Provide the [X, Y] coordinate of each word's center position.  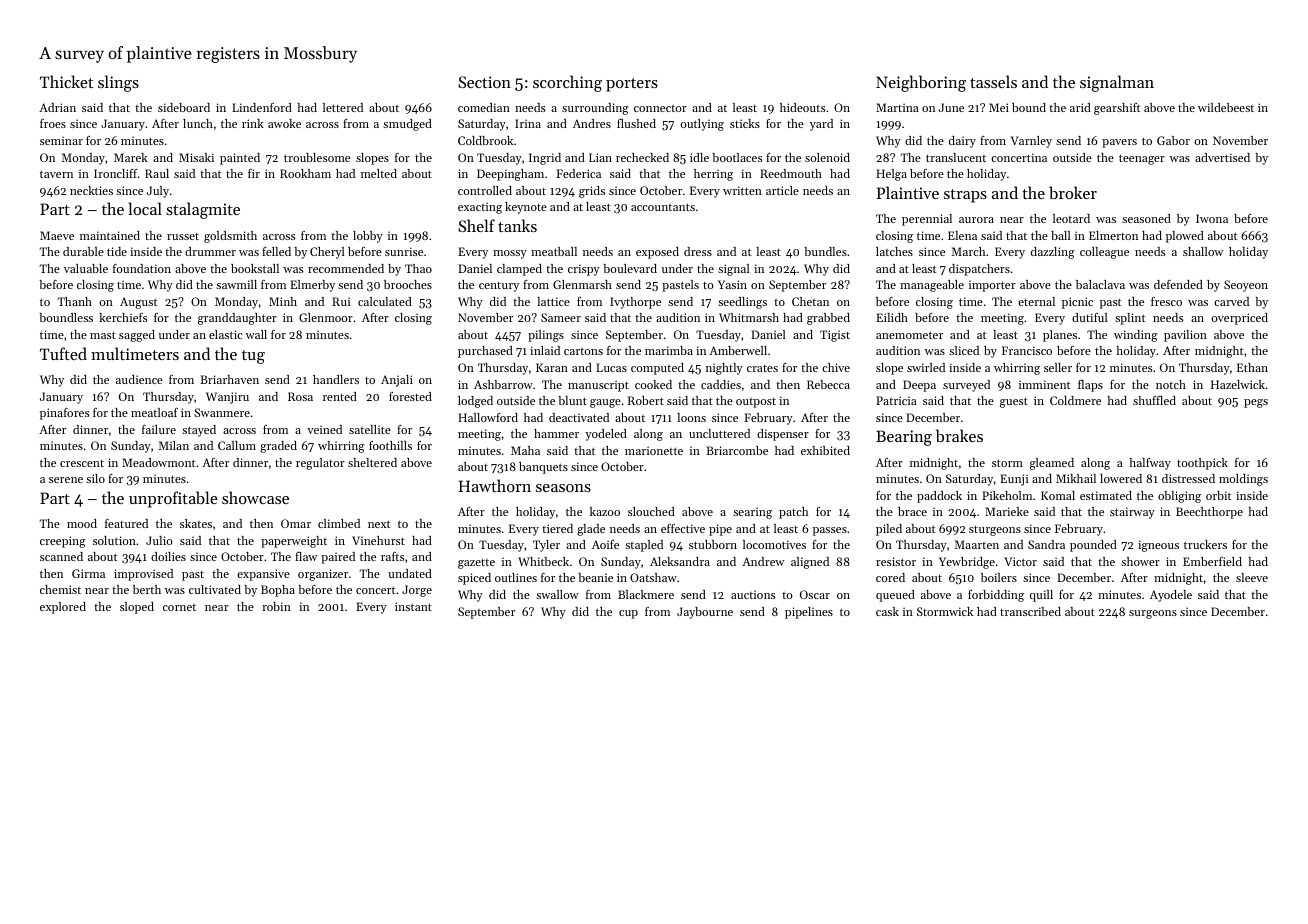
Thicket [66, 81]
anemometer [909, 335]
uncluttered [719, 433]
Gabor [1173, 140]
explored [63, 608]
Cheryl [327, 253]
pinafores [64, 414]
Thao [418, 268]
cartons [583, 351]
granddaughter [237, 319]
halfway [1150, 464]
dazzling [1053, 253]
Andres [592, 123]
